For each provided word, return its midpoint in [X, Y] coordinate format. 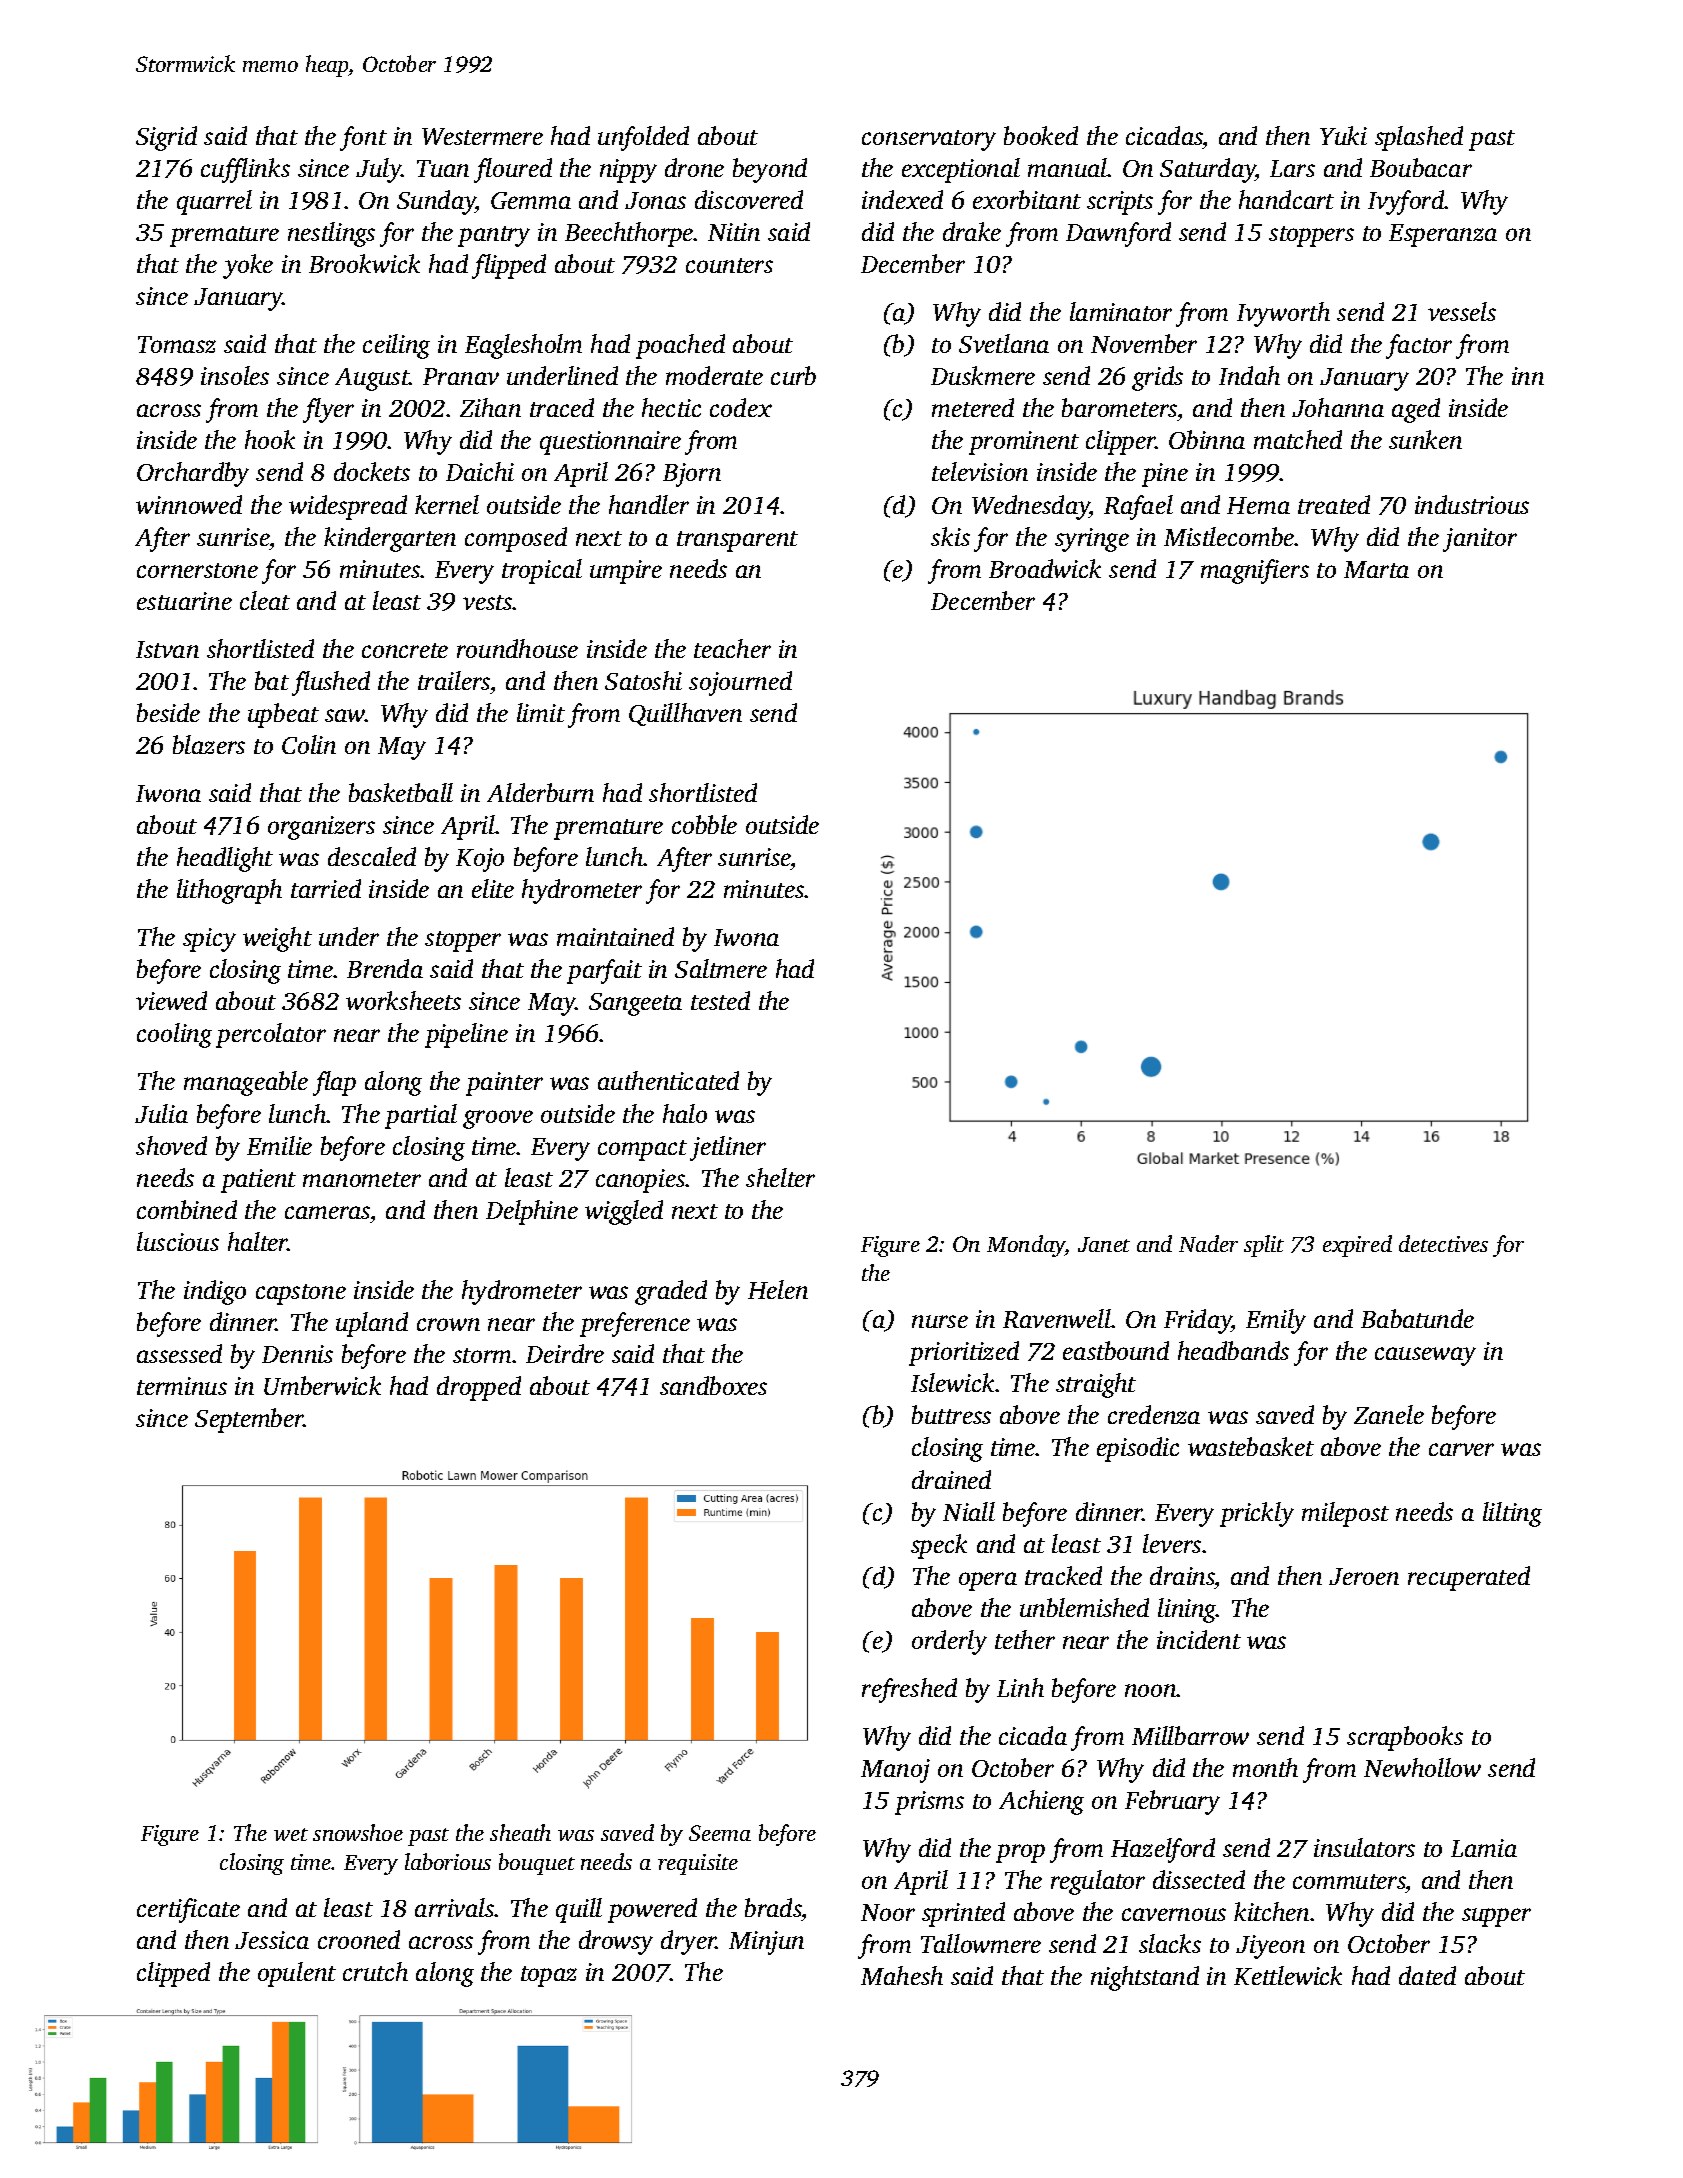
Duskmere [983, 375]
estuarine [184, 601]
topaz [549, 1976]
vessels [1462, 311]
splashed [1419, 138]
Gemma [531, 200]
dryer [688, 1942]
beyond [770, 170]
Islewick [952, 1382]
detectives [1443, 1243]
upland [372, 1324]
